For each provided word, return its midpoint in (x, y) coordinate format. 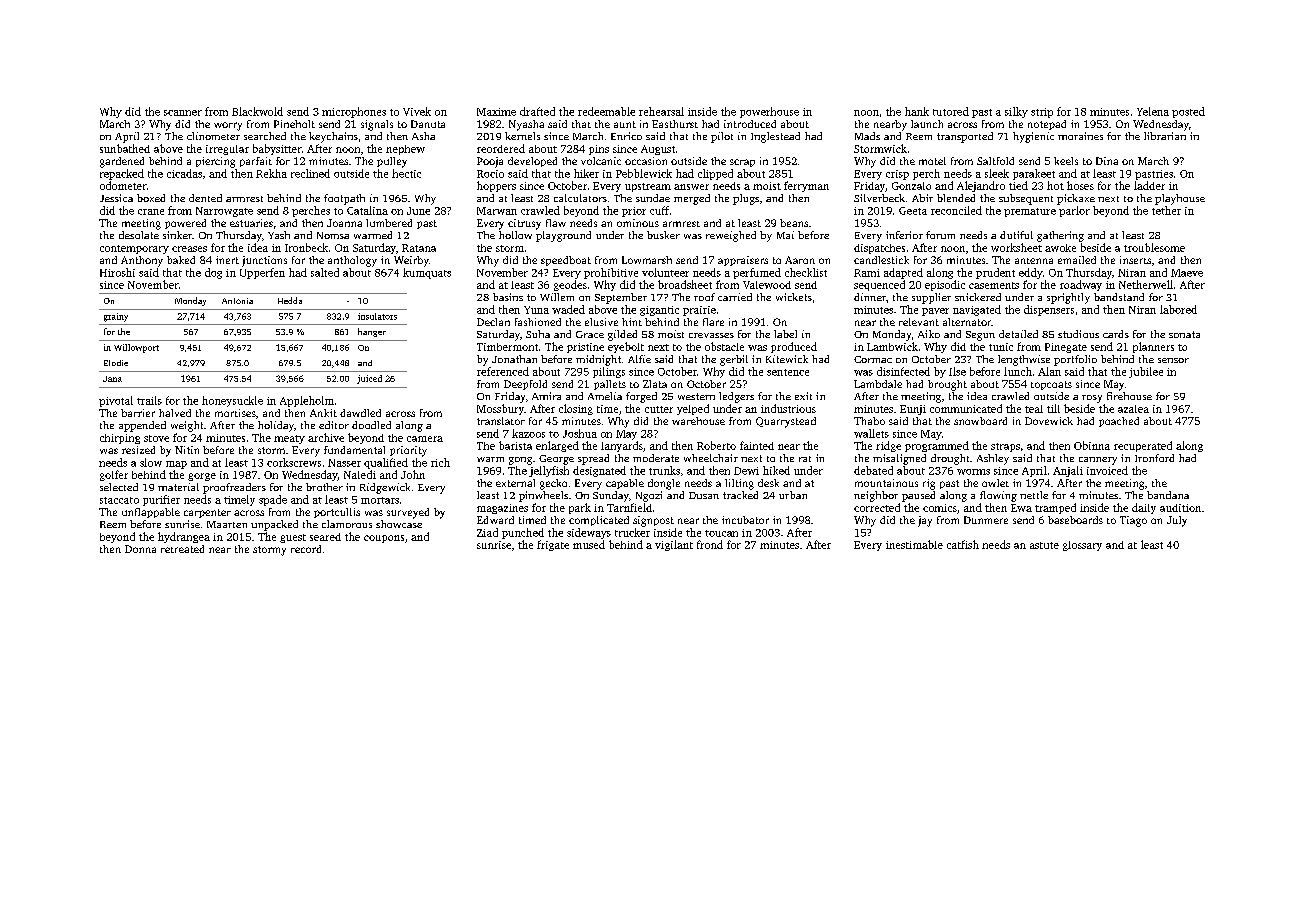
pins (599, 150)
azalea (1133, 409)
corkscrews (294, 462)
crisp (897, 175)
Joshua (580, 433)
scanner (183, 113)
